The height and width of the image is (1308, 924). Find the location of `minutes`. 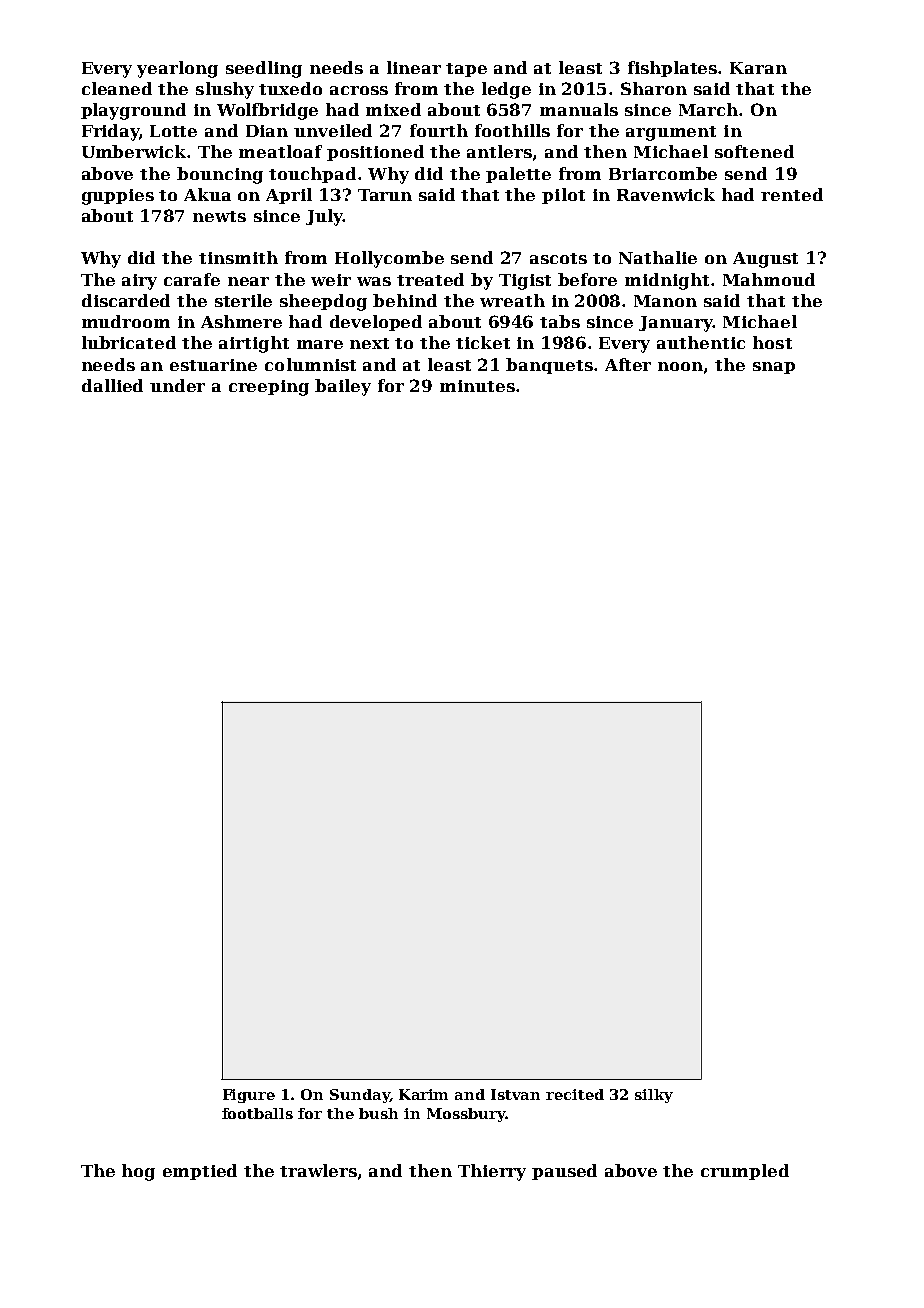

minutes is located at coordinates (477, 386).
